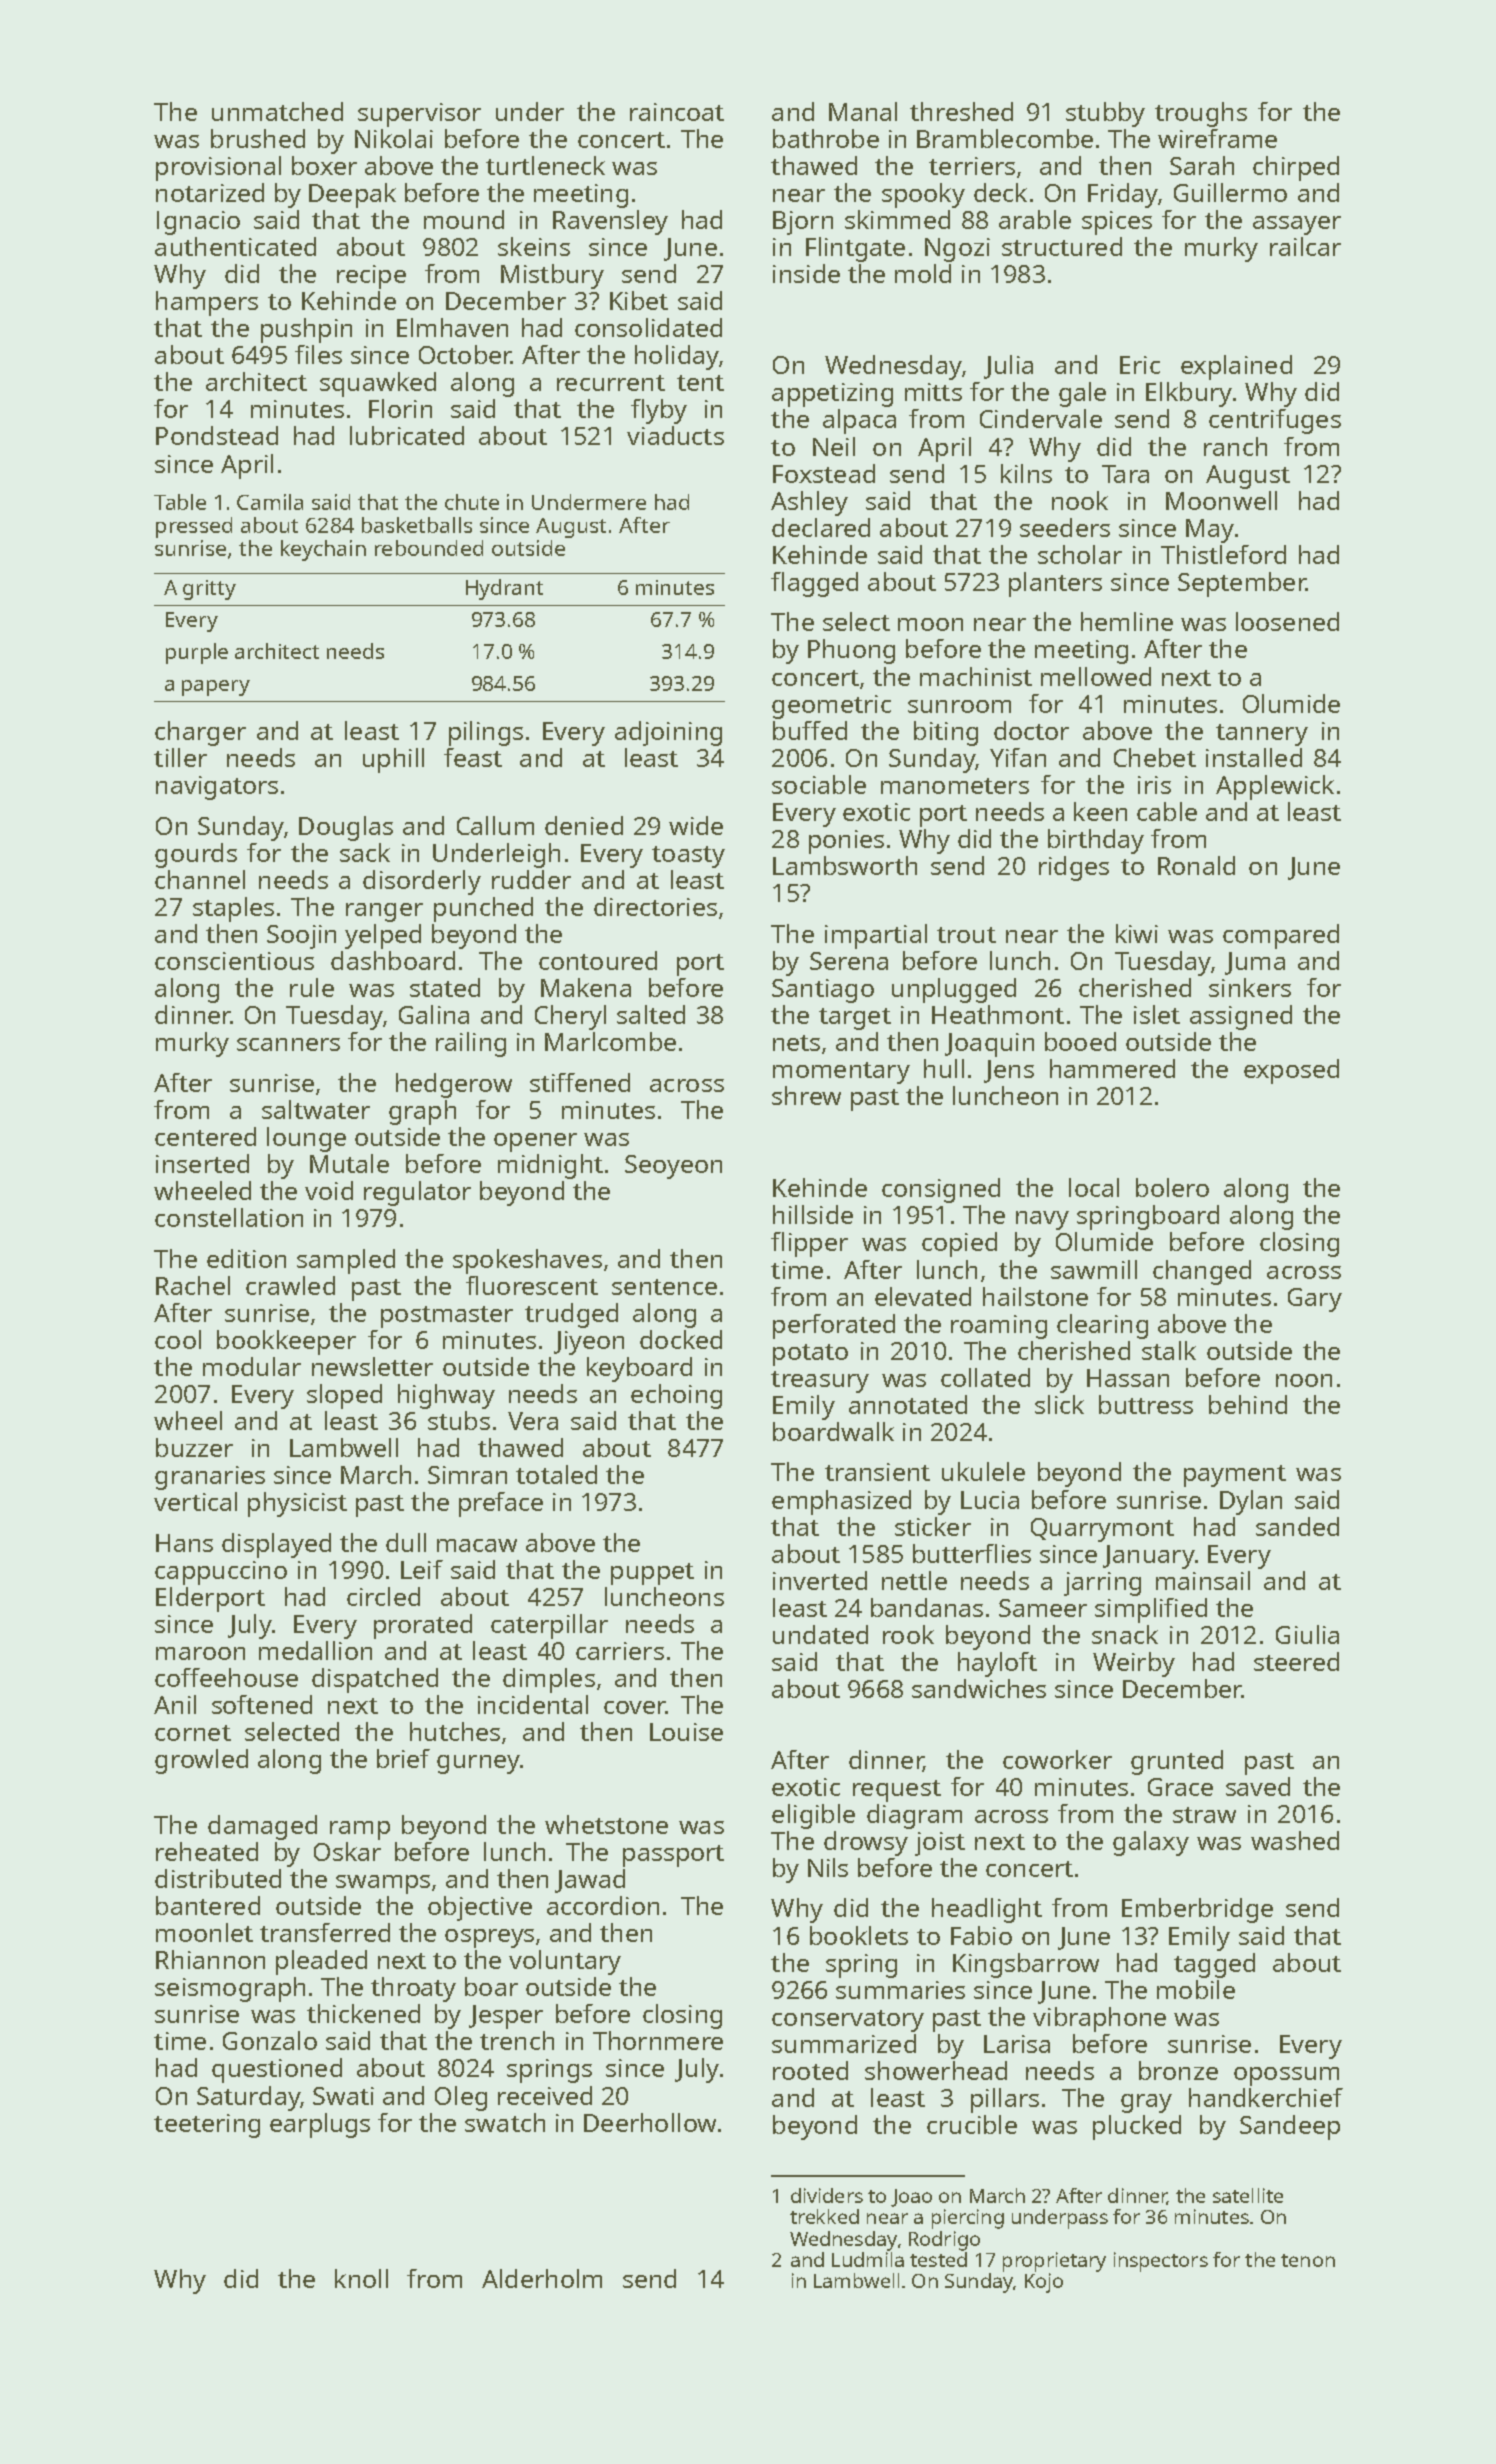 The width and height of the screenshot is (1496, 2464). Describe the element at coordinates (1125, 474) in the screenshot. I see `Tara` at that location.
